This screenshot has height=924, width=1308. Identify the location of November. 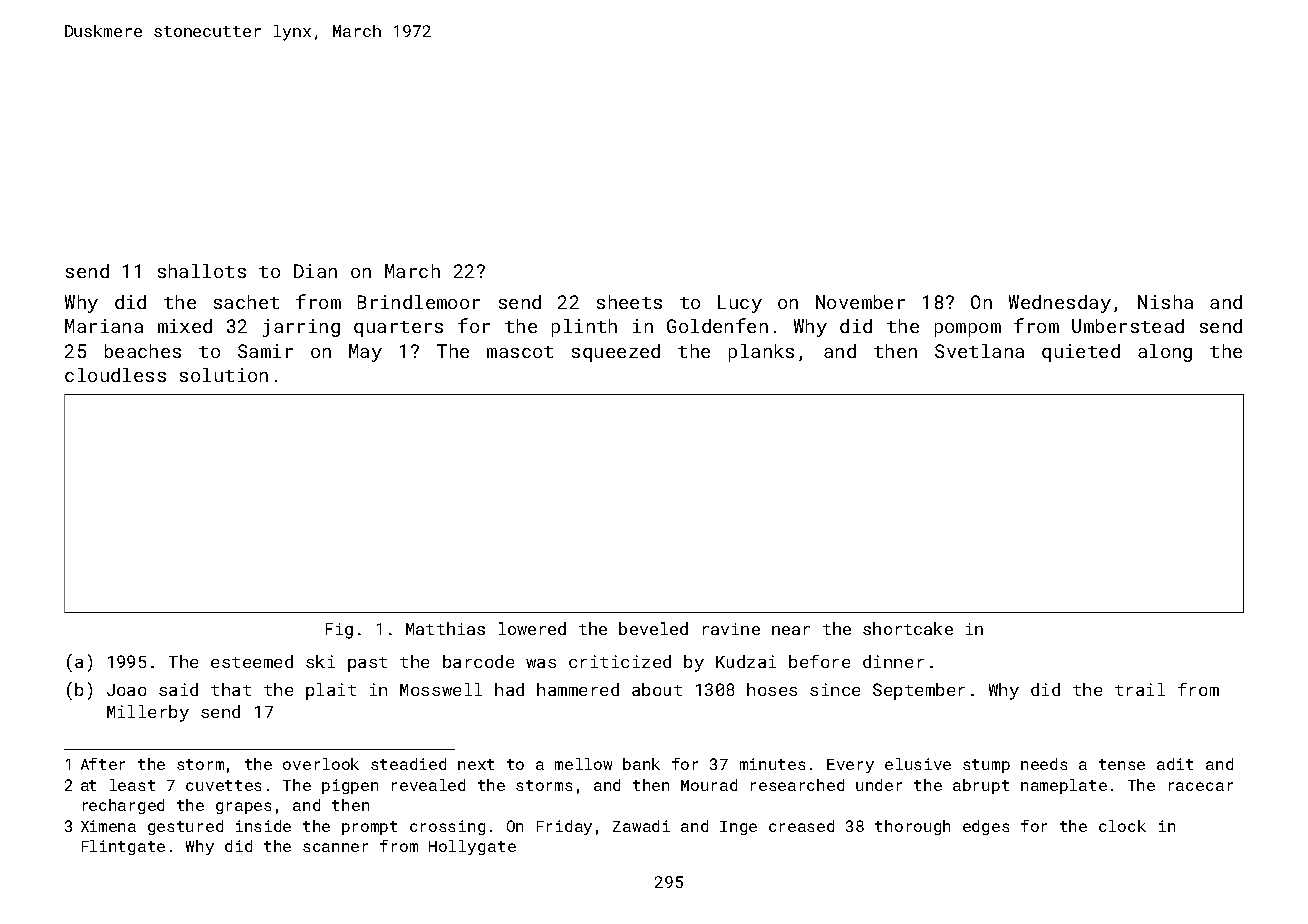
(860, 302).
